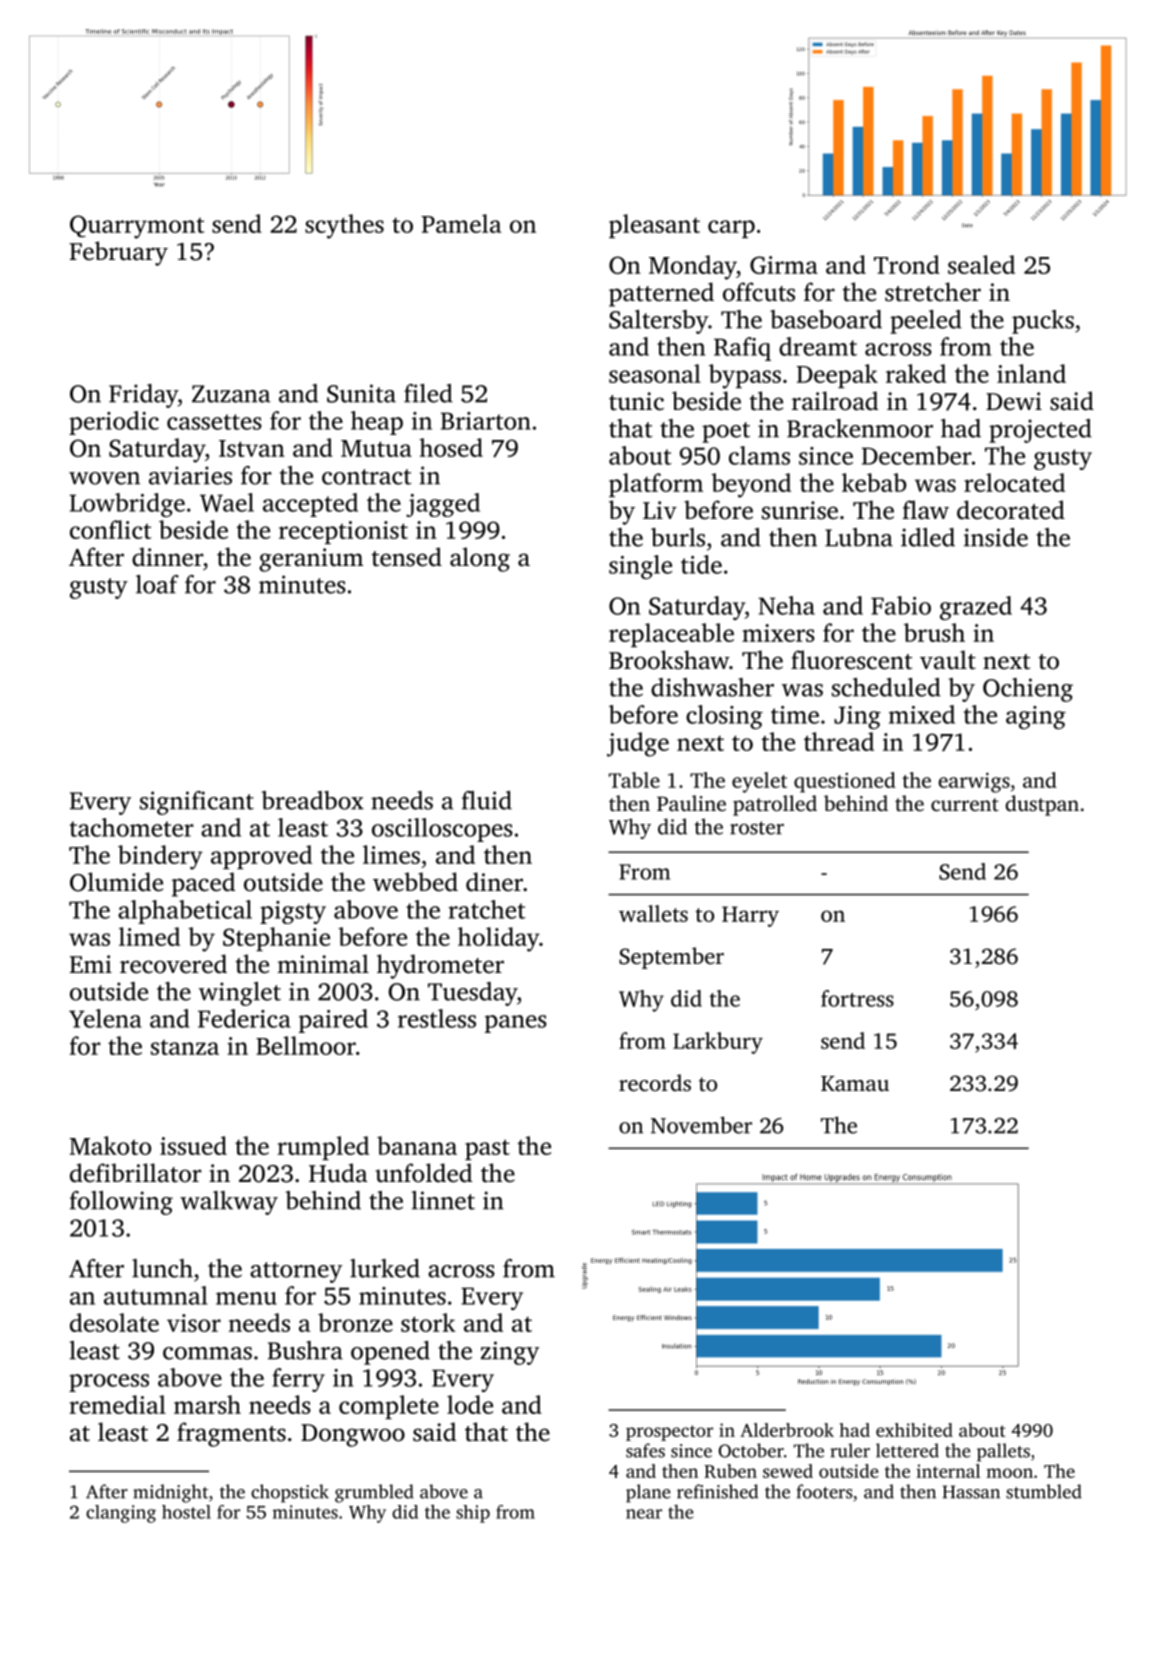 The image size is (1165, 1654). What do you see at coordinates (443, 505) in the screenshot?
I see `jagged` at bounding box center [443, 505].
